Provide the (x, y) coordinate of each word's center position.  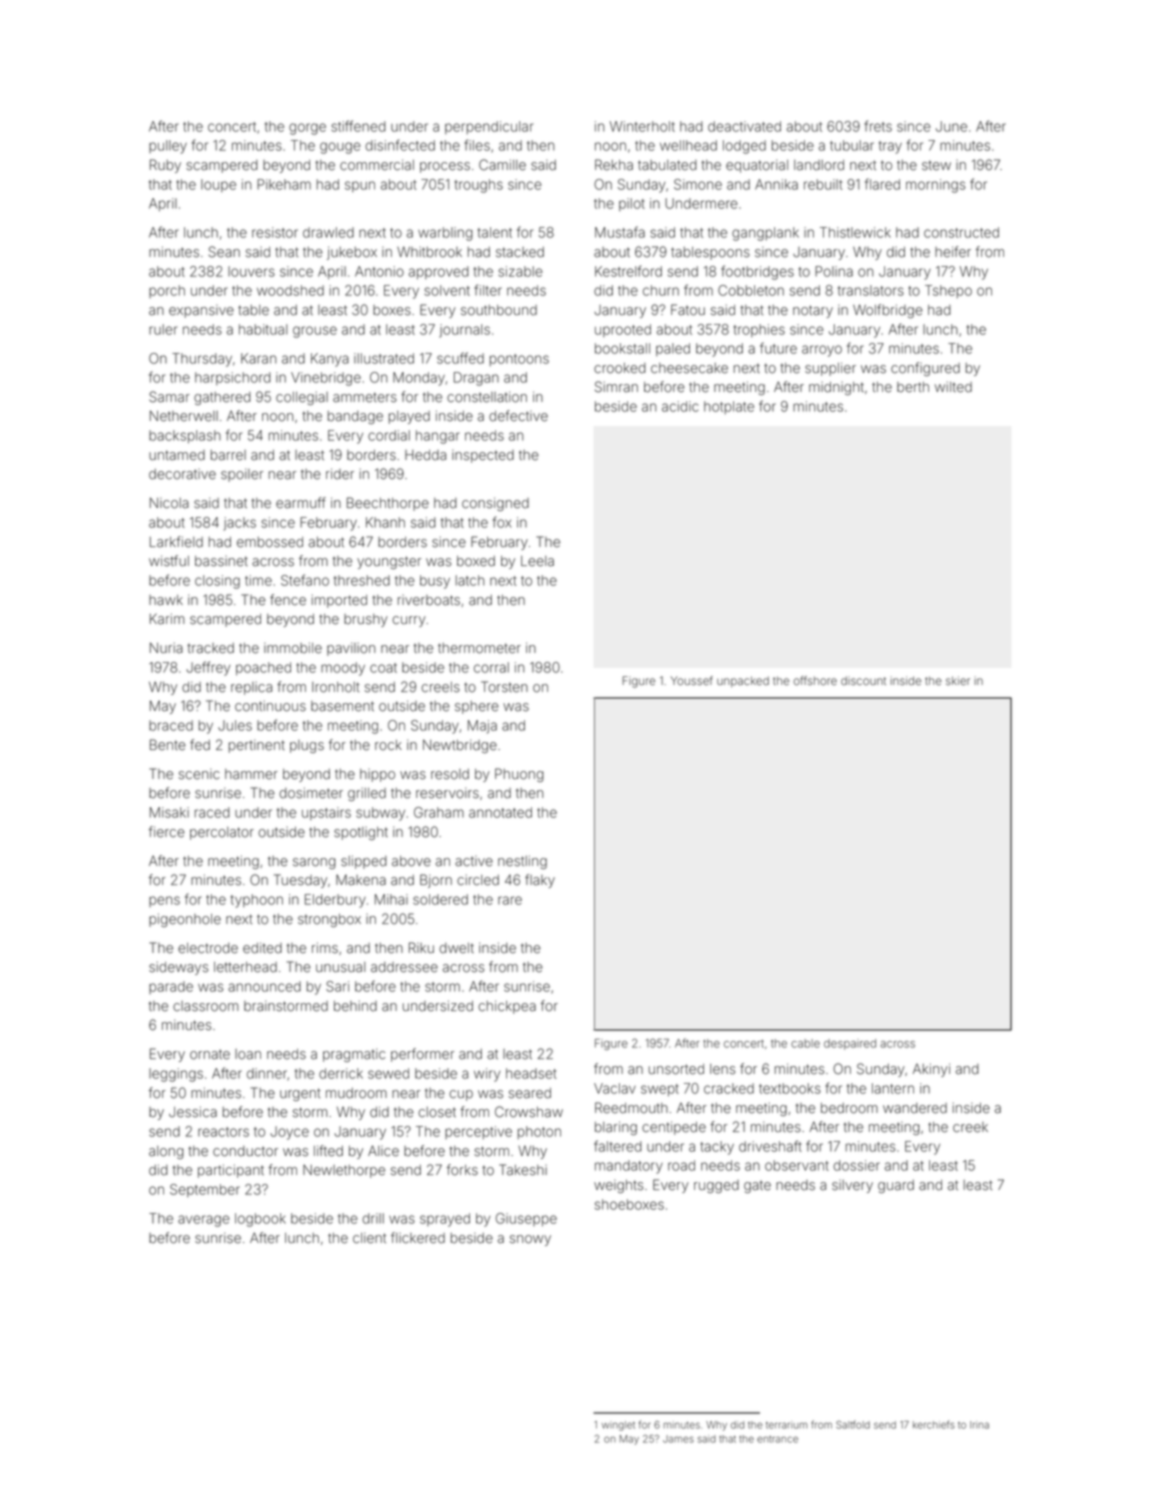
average (204, 1221)
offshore (815, 680)
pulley (168, 147)
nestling (522, 862)
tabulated (667, 165)
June (951, 126)
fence (288, 600)
